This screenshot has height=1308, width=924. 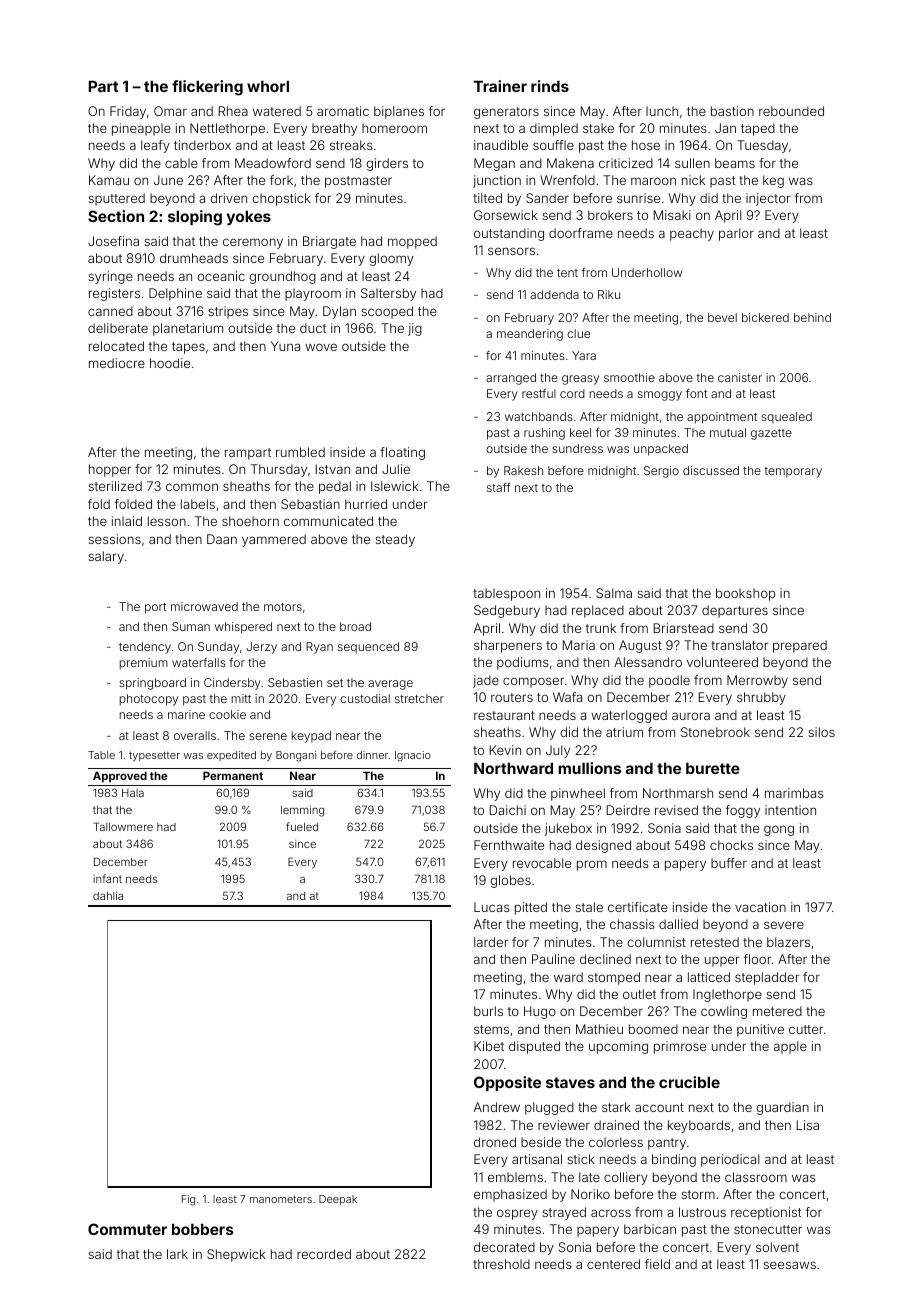 What do you see at coordinates (507, 1083) in the screenshot?
I see `Opposite` at bounding box center [507, 1083].
